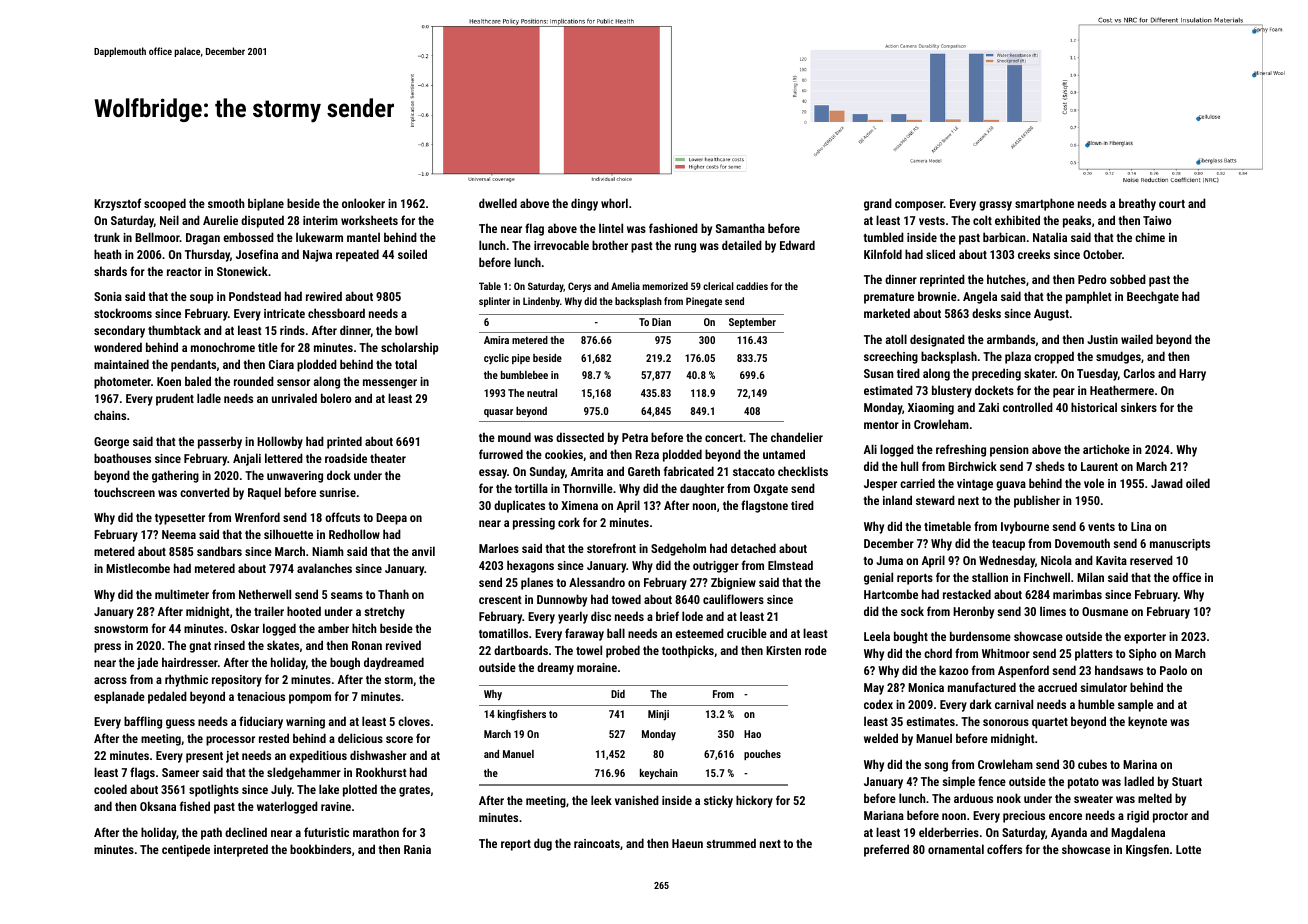  What do you see at coordinates (266, 204) in the page?
I see `biplane` at bounding box center [266, 204].
